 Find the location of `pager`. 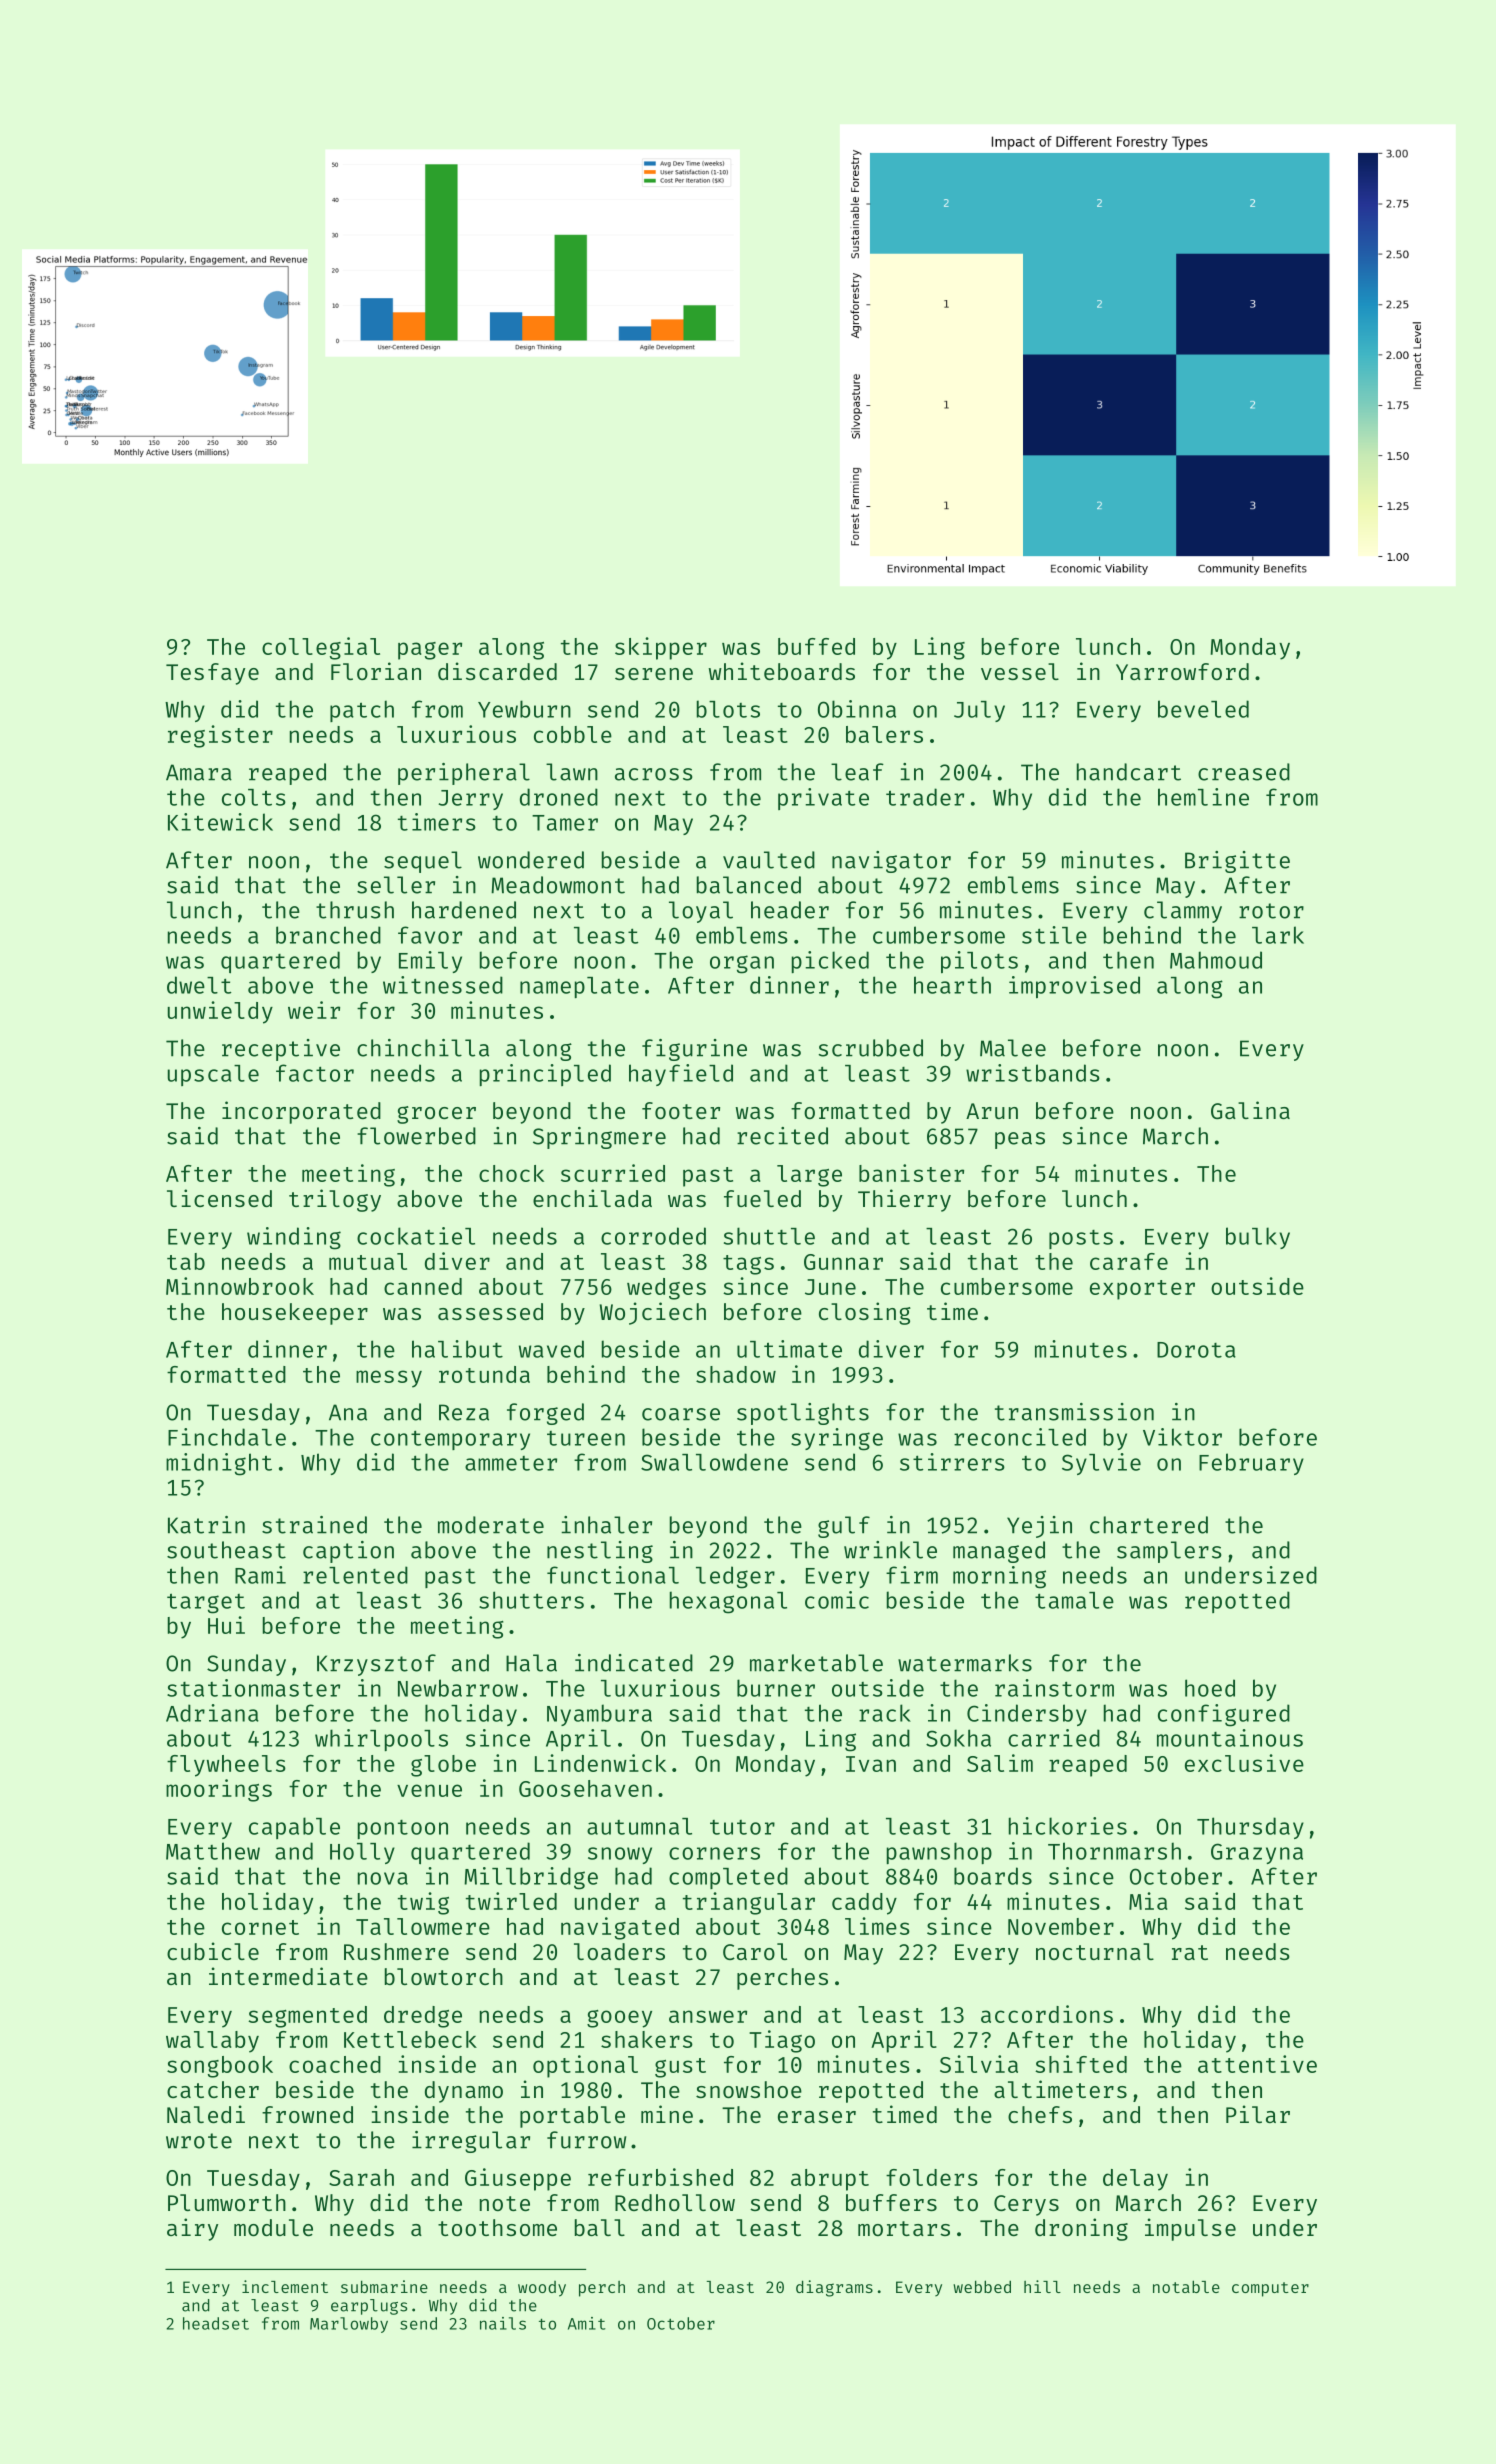

pager is located at coordinates (430, 651).
